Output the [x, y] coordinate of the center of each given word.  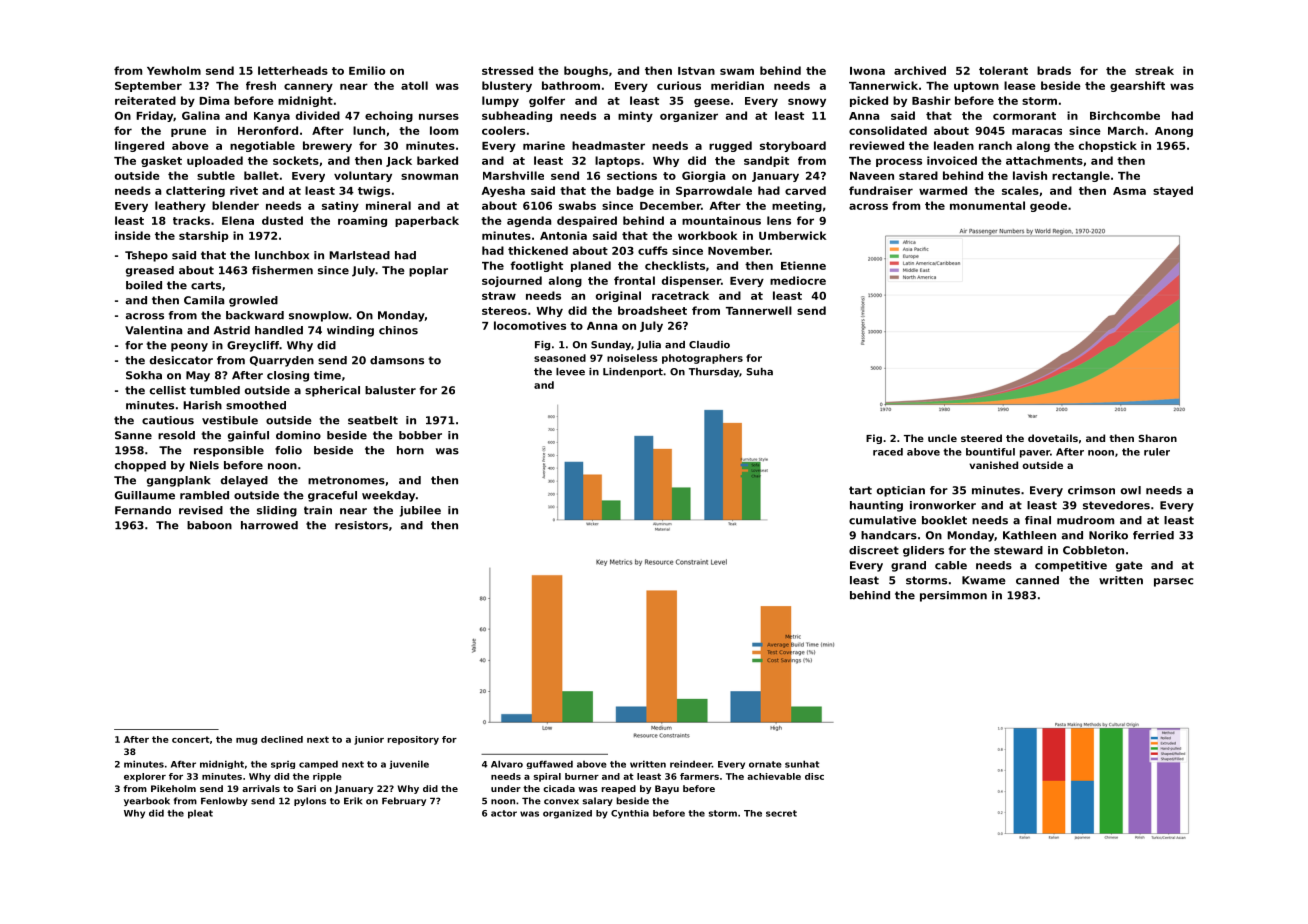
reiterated [145, 100]
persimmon [953, 596]
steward [1018, 550]
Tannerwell [759, 310]
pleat [200, 814]
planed [591, 266]
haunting [876, 506]
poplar [428, 271]
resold [176, 435]
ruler [1157, 452]
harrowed [269, 525]
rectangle [1081, 176]
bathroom [571, 85]
